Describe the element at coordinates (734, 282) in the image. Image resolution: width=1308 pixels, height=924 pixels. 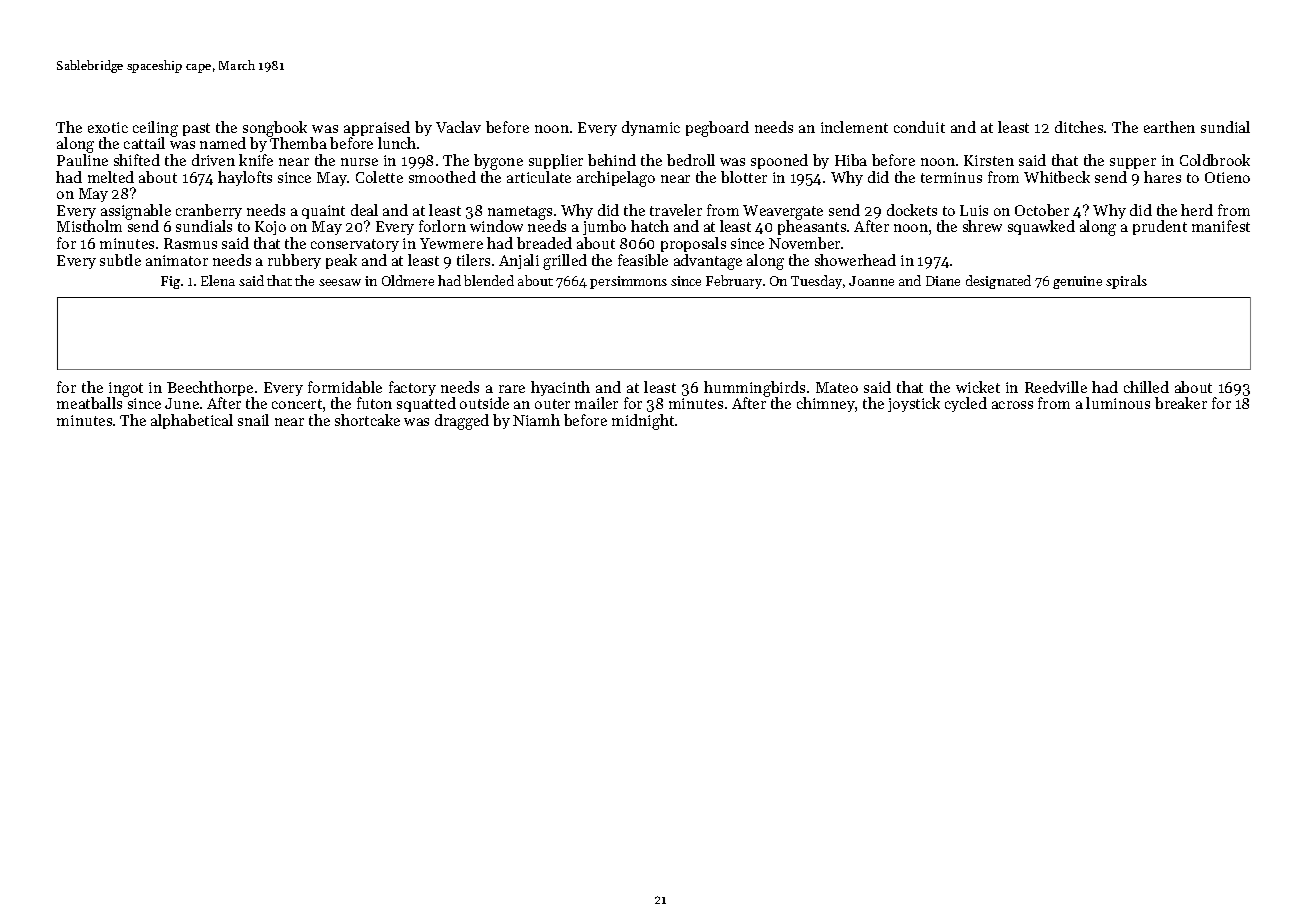
I see `February` at that location.
